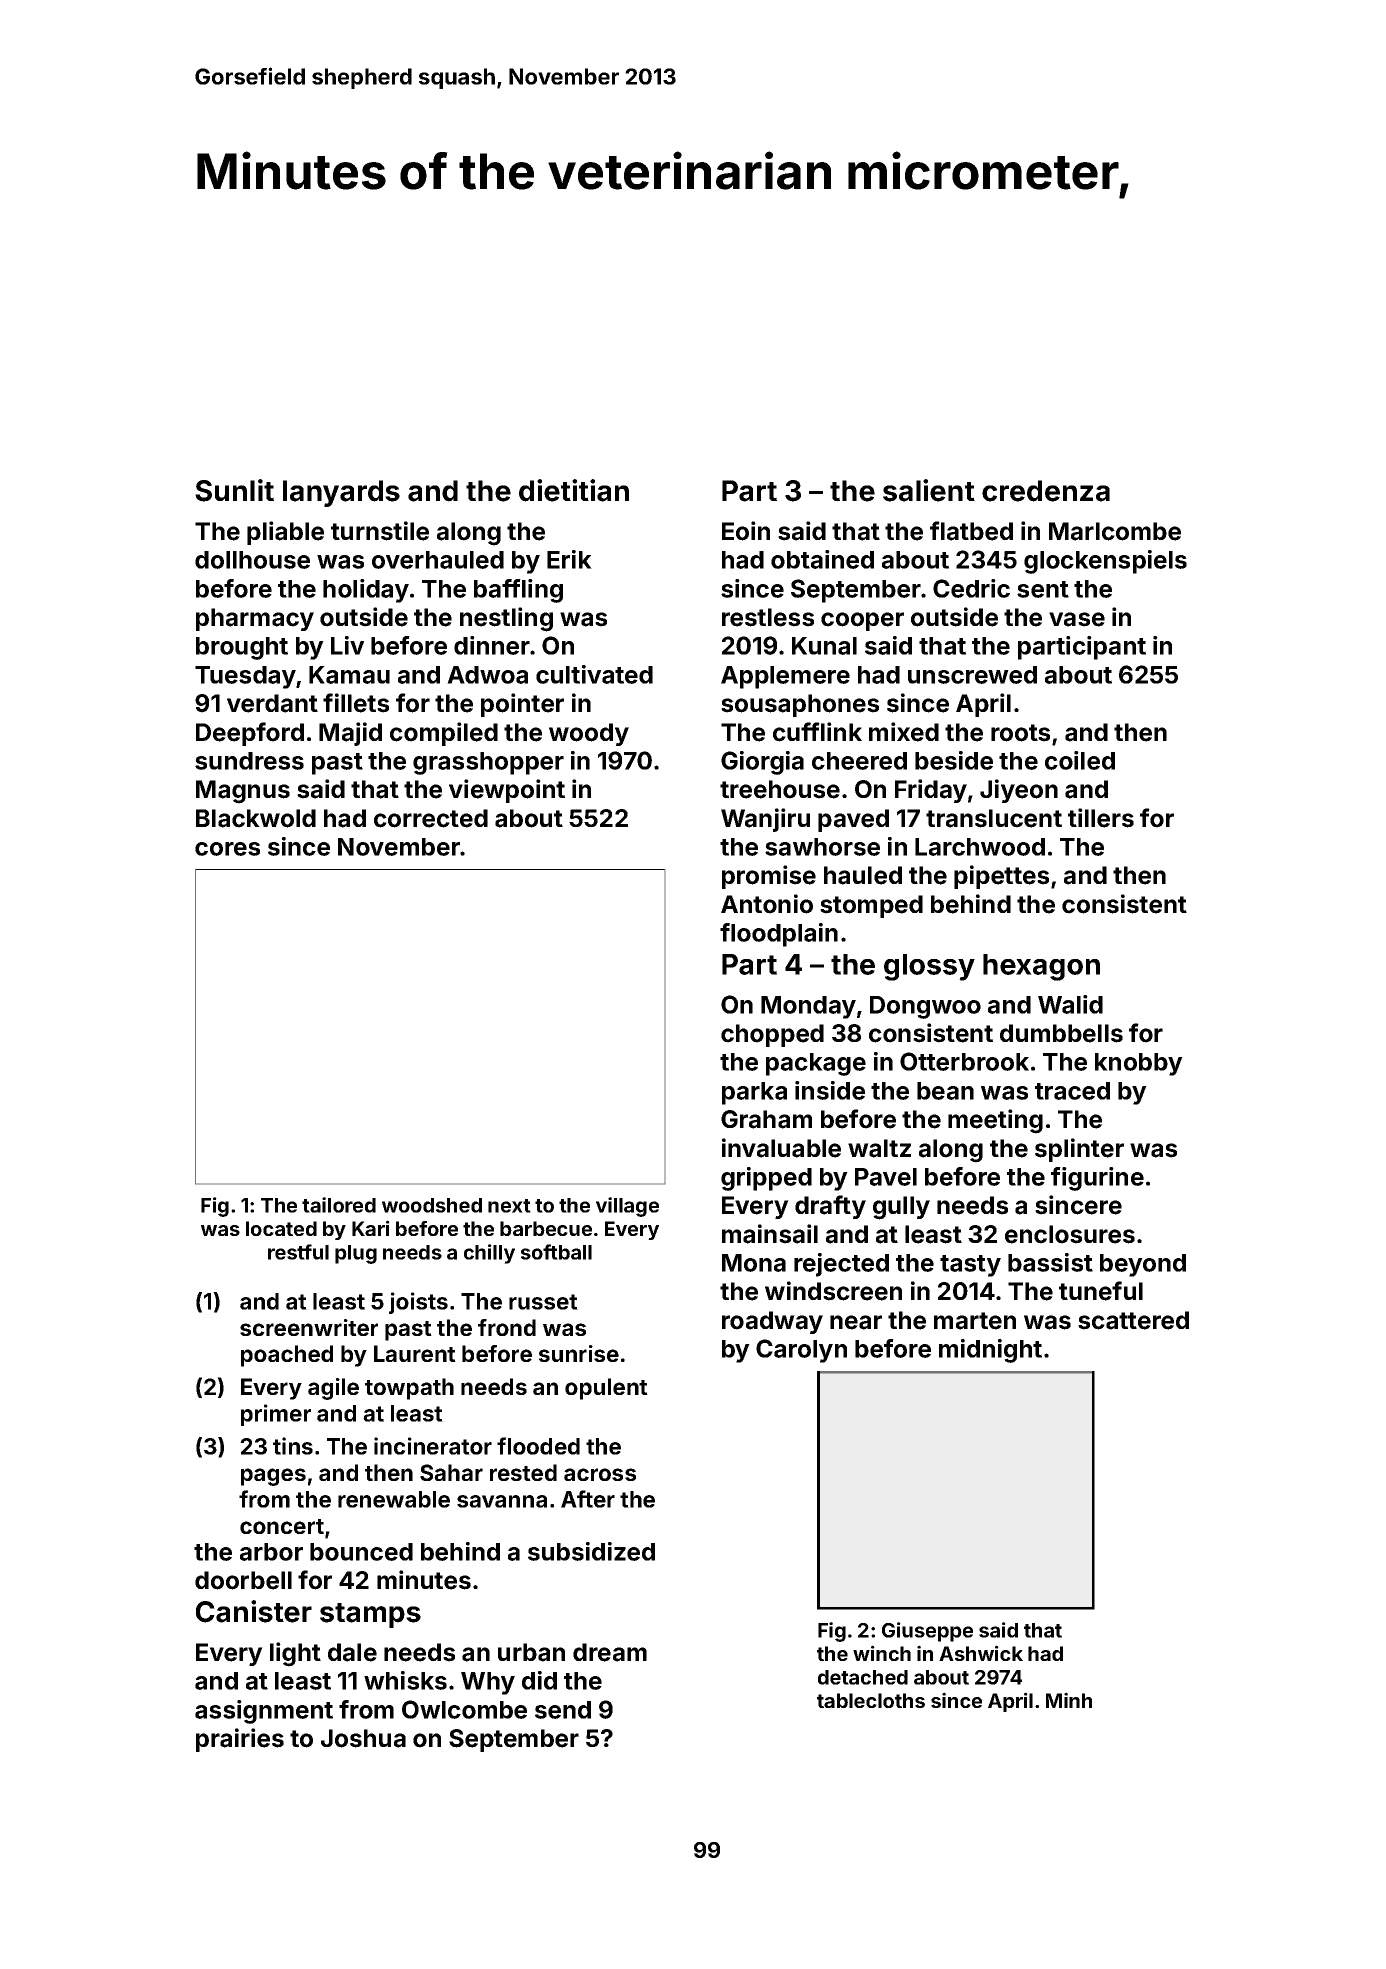 The height and width of the screenshot is (1969, 1386). Describe the element at coordinates (363, 1738) in the screenshot. I see `Joshua` at that location.
